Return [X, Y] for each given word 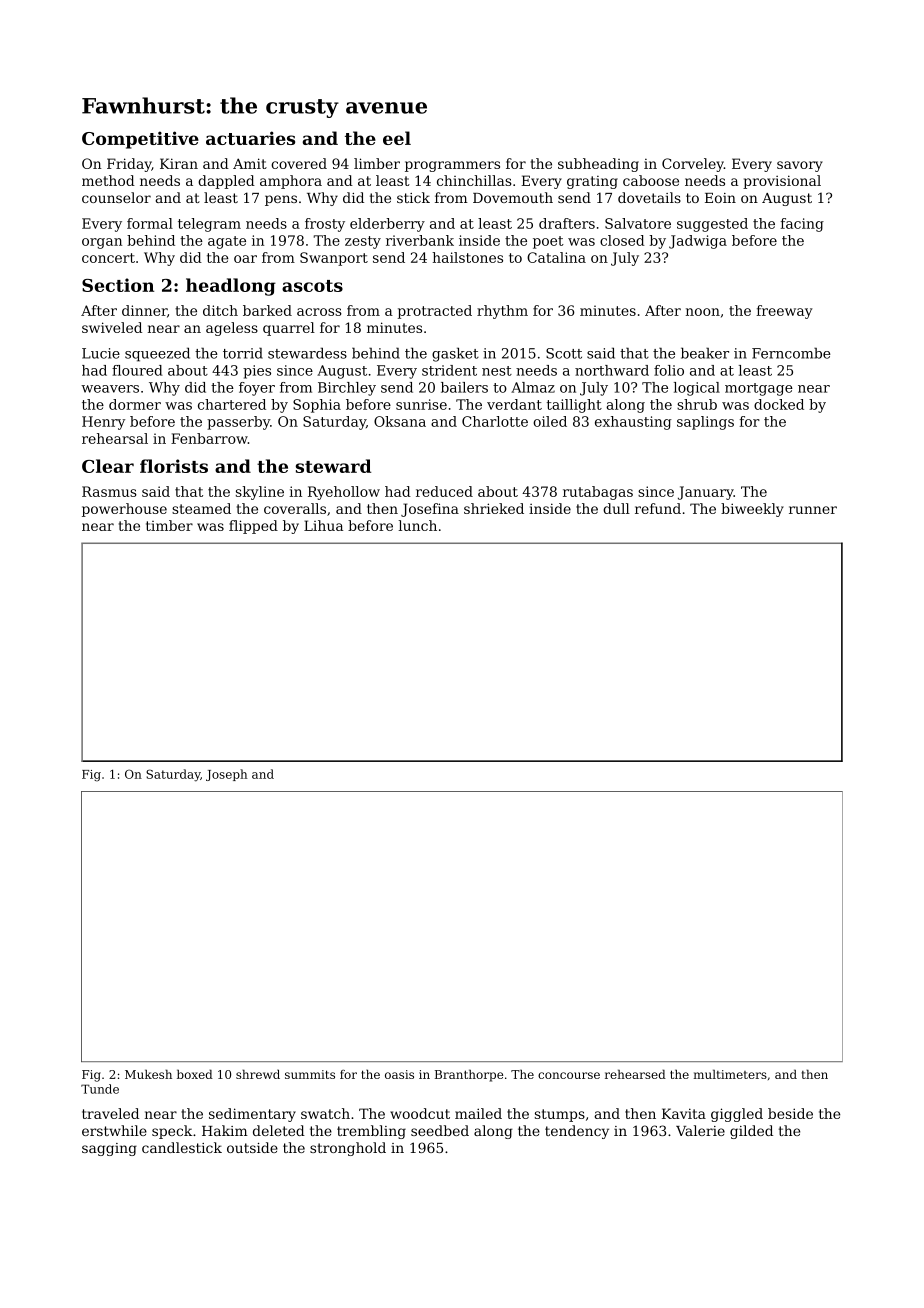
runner [813, 510]
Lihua [323, 525]
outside [252, 1147]
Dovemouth [513, 197]
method [108, 180]
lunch [417, 525]
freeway [784, 312]
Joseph [227, 775]
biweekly [752, 510]
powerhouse [124, 510]
